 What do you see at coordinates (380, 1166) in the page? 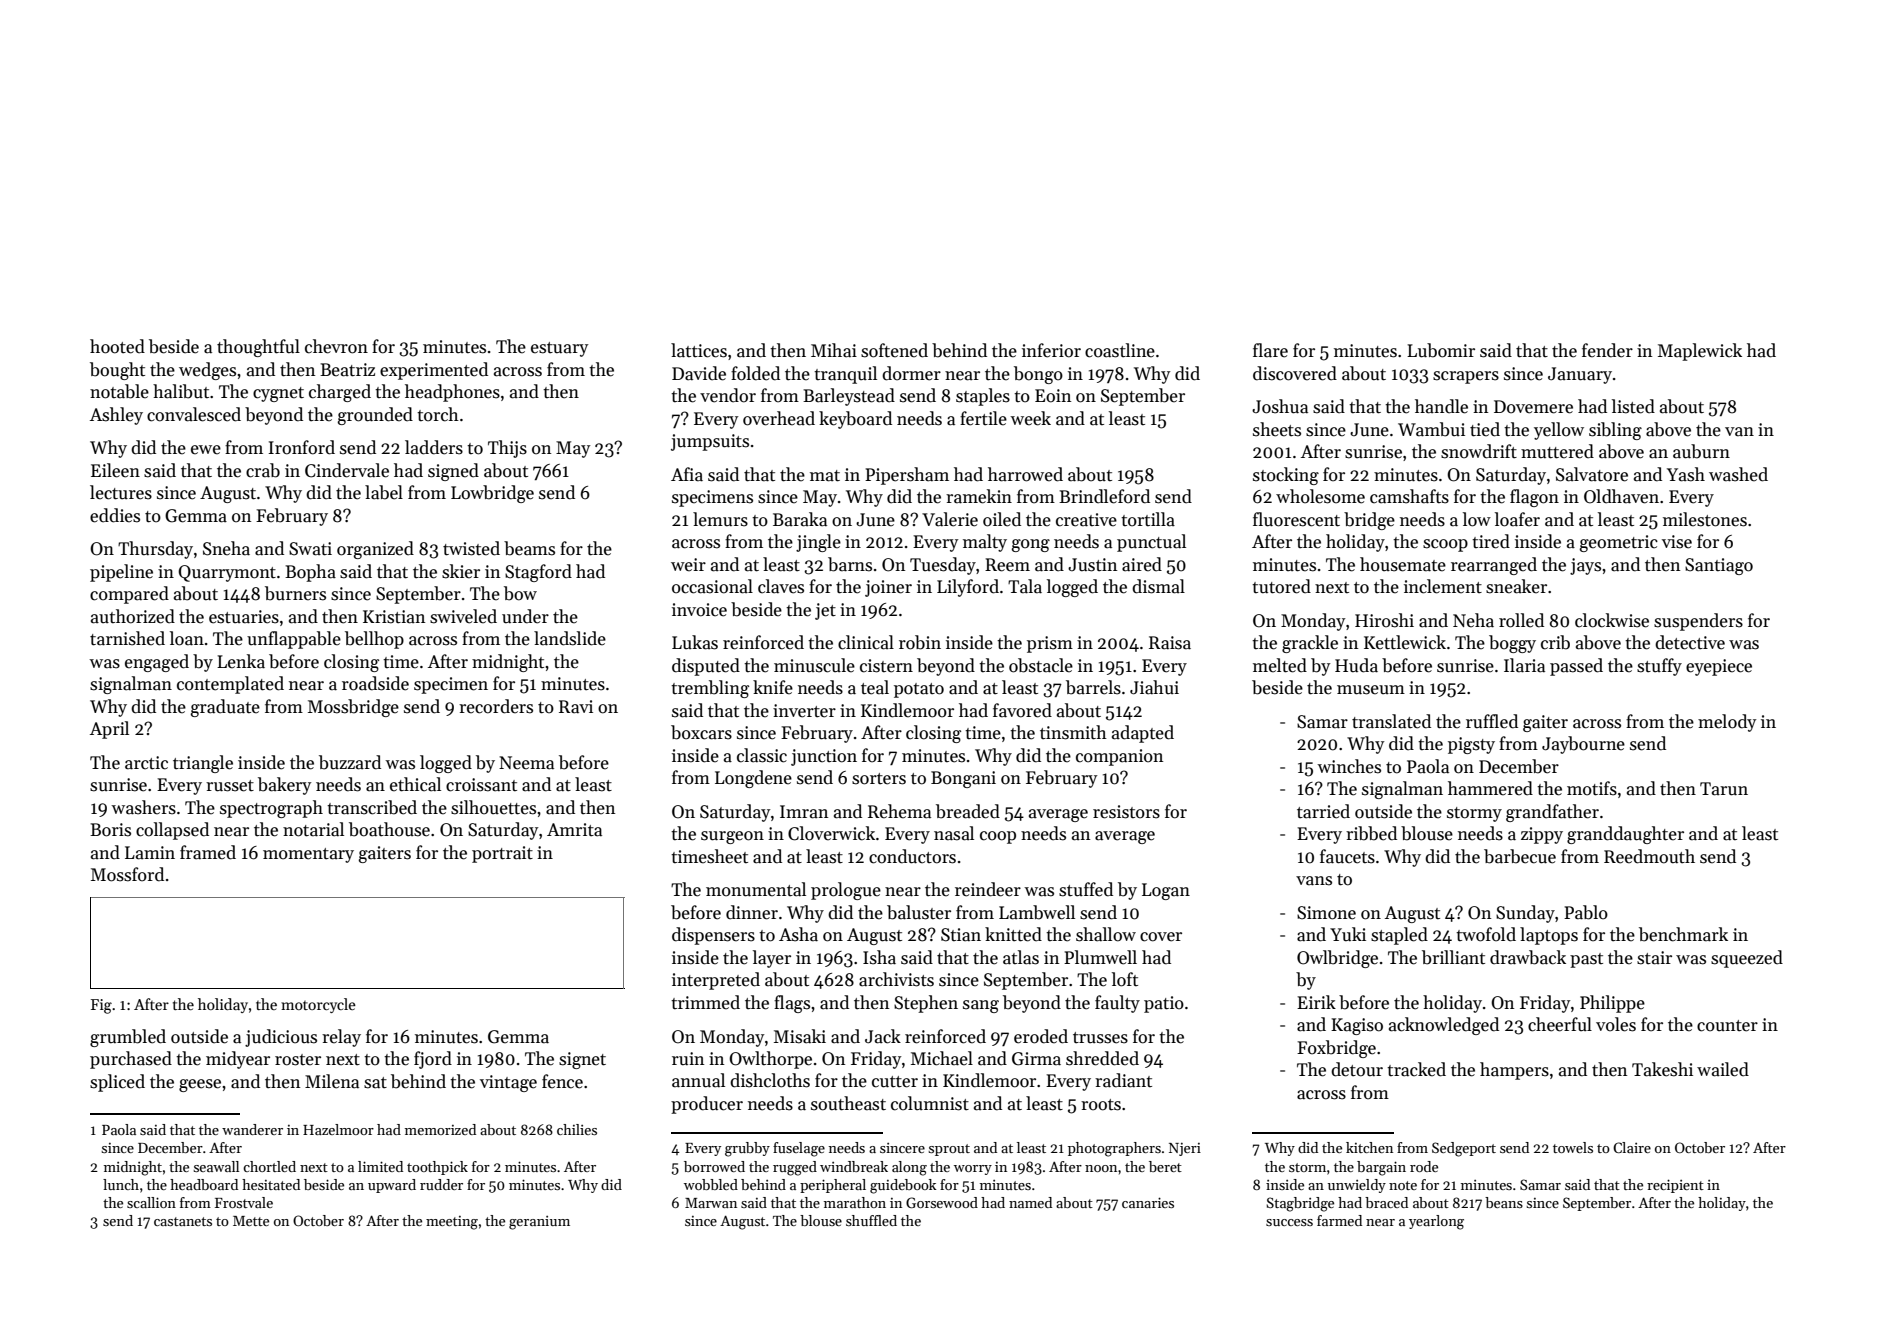
I see `limited` at bounding box center [380, 1166].
